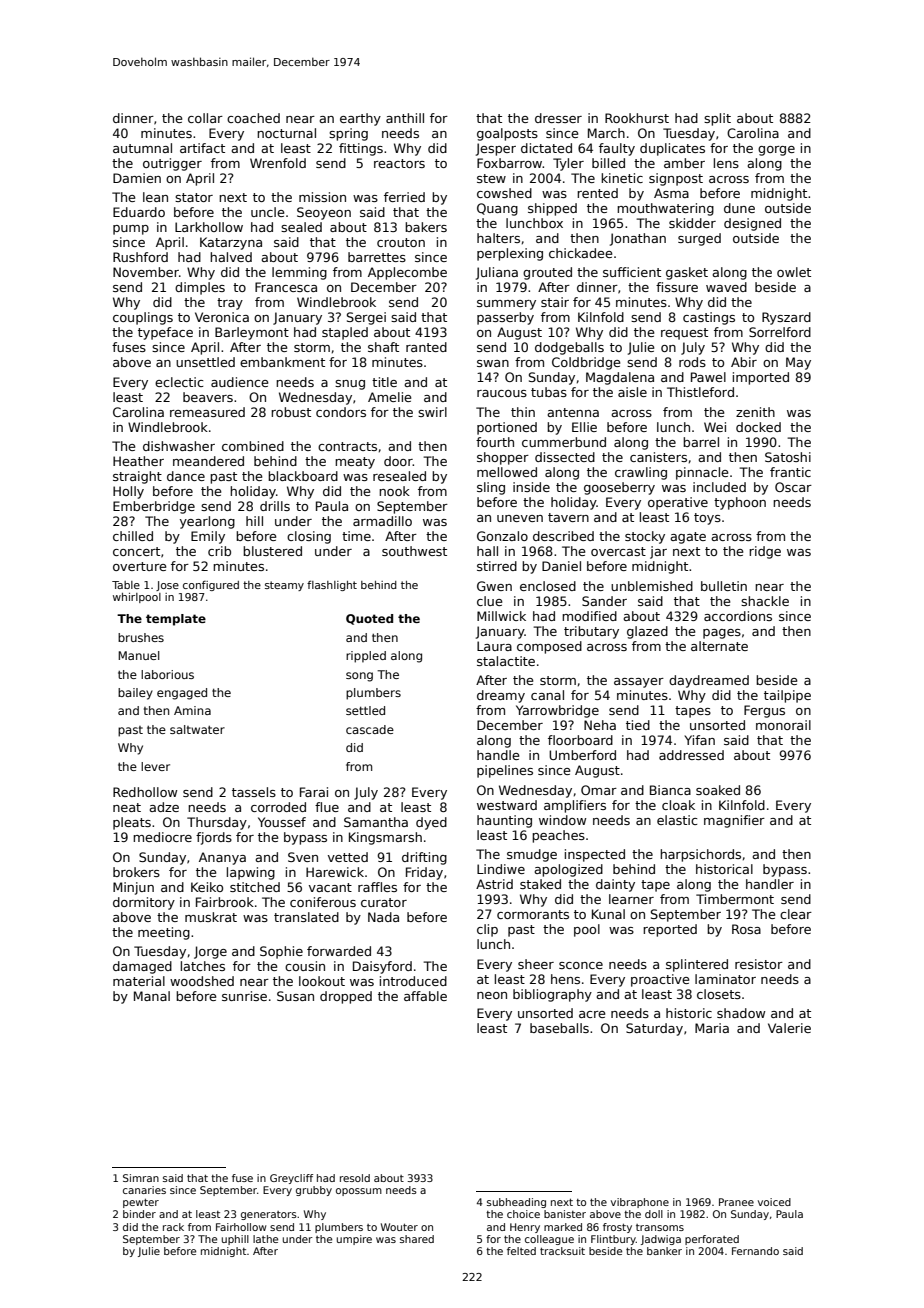  I want to click on felted, so click(521, 1251).
